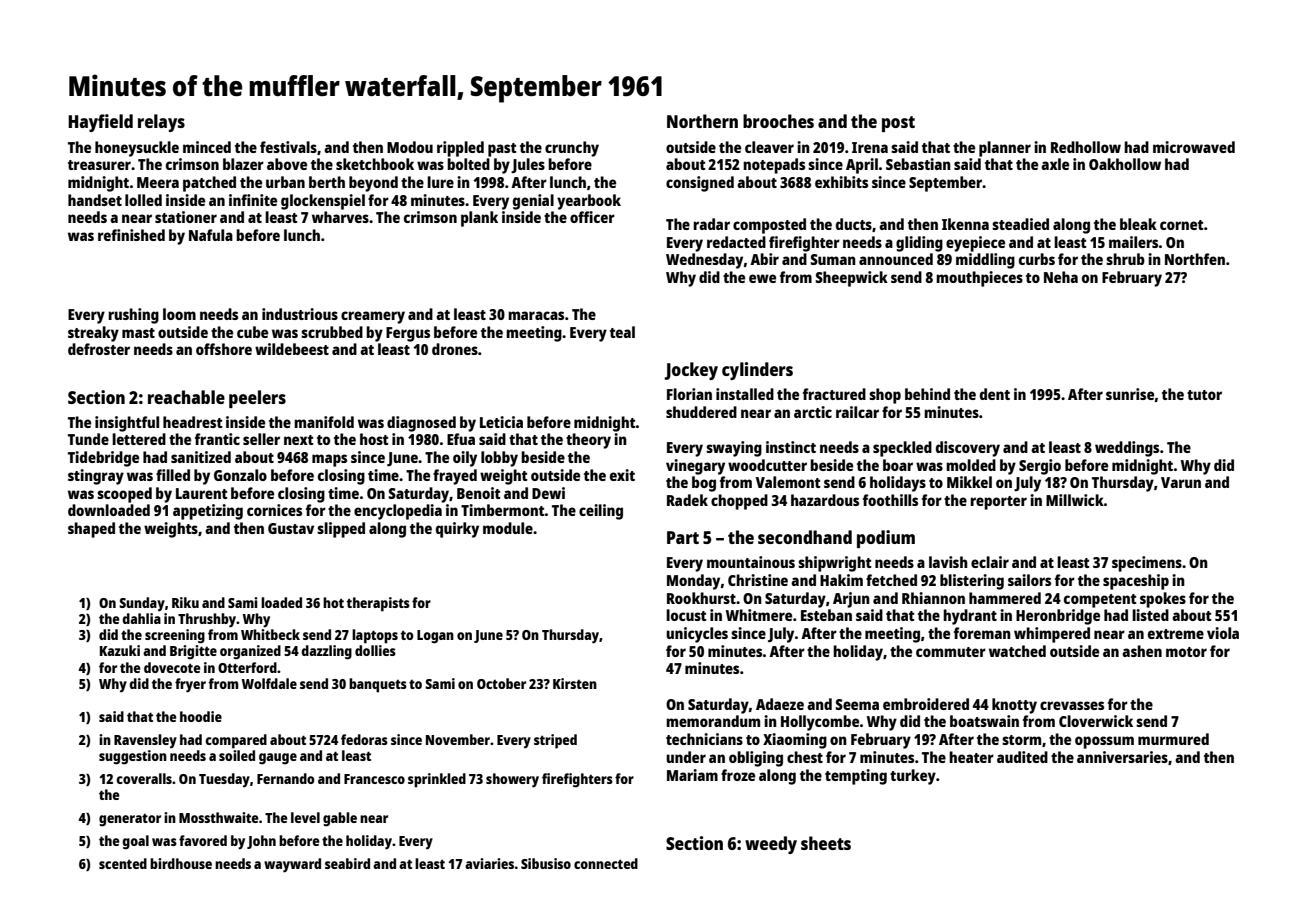  What do you see at coordinates (918, 164) in the screenshot?
I see `Sebastian` at bounding box center [918, 164].
